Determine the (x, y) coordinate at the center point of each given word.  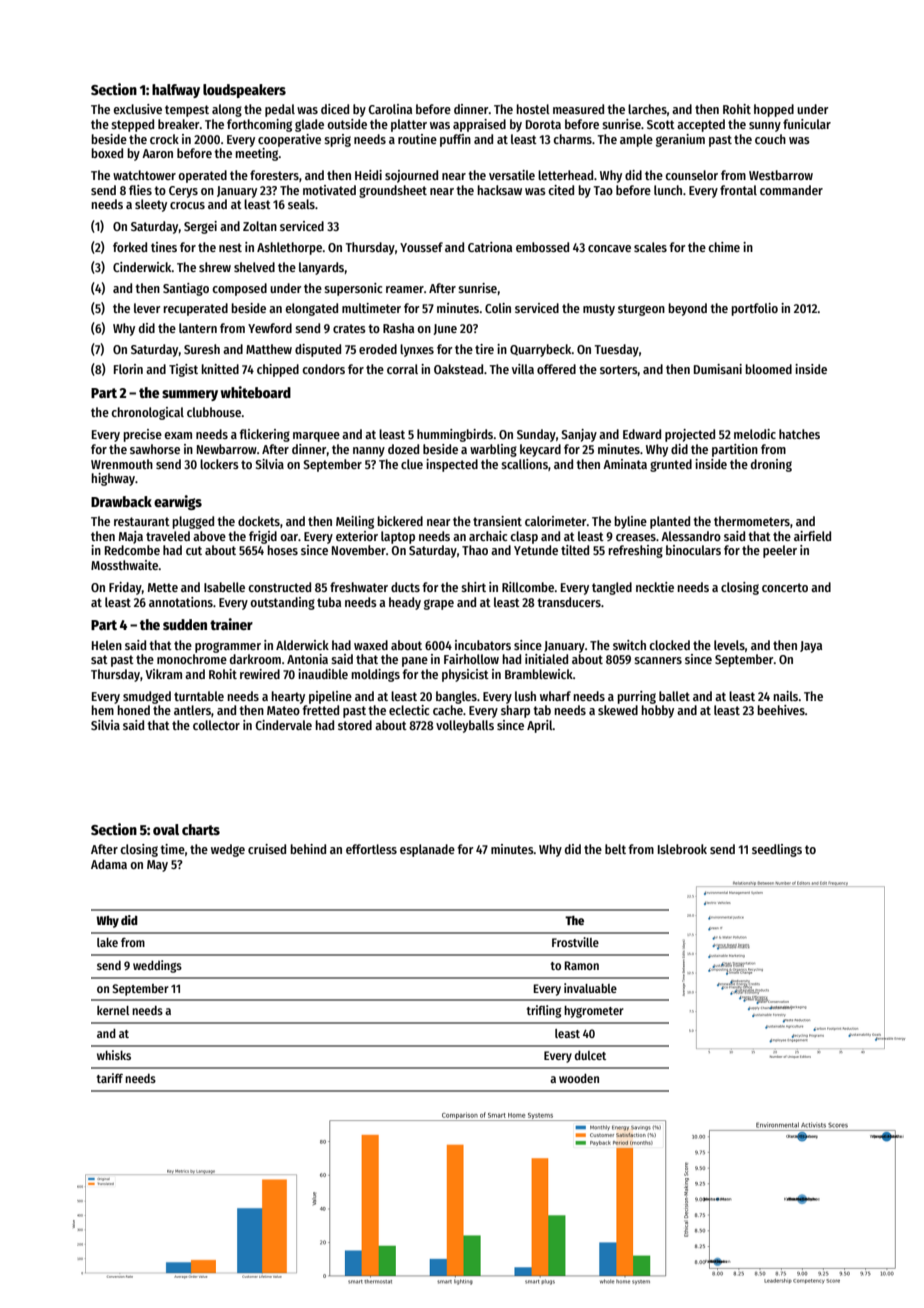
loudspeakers (244, 91)
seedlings (777, 850)
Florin (128, 369)
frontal (738, 190)
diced (335, 109)
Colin (498, 308)
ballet (674, 696)
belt (615, 849)
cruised (267, 849)
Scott (661, 124)
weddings (157, 966)
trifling (544, 1011)
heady (405, 603)
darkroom (255, 659)
